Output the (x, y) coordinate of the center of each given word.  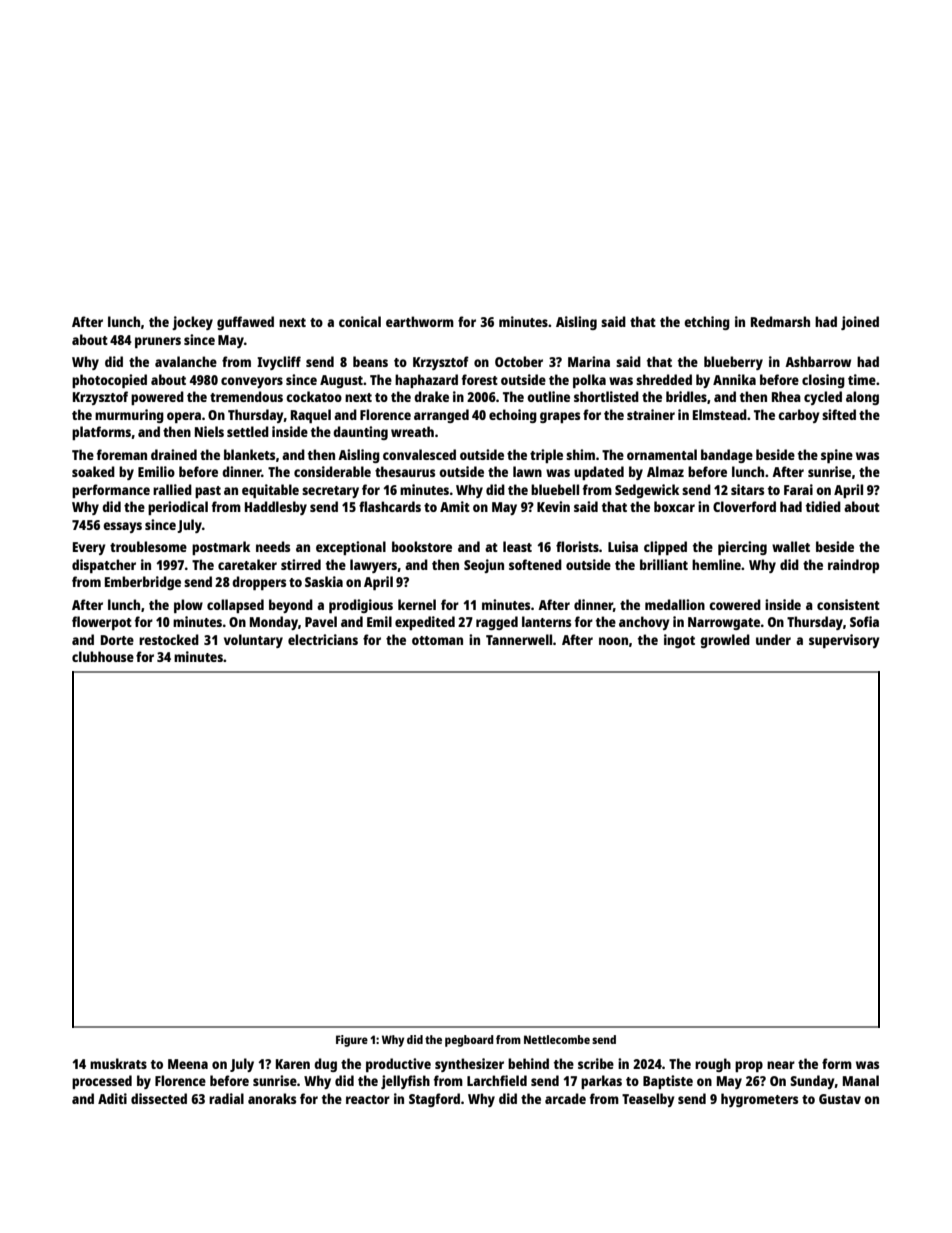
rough (713, 1065)
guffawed (245, 323)
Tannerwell (519, 639)
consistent (848, 604)
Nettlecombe (557, 1039)
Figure (352, 1041)
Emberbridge (143, 583)
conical (360, 321)
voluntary (253, 641)
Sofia (864, 621)
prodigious (361, 606)
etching (707, 323)
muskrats (118, 1063)
